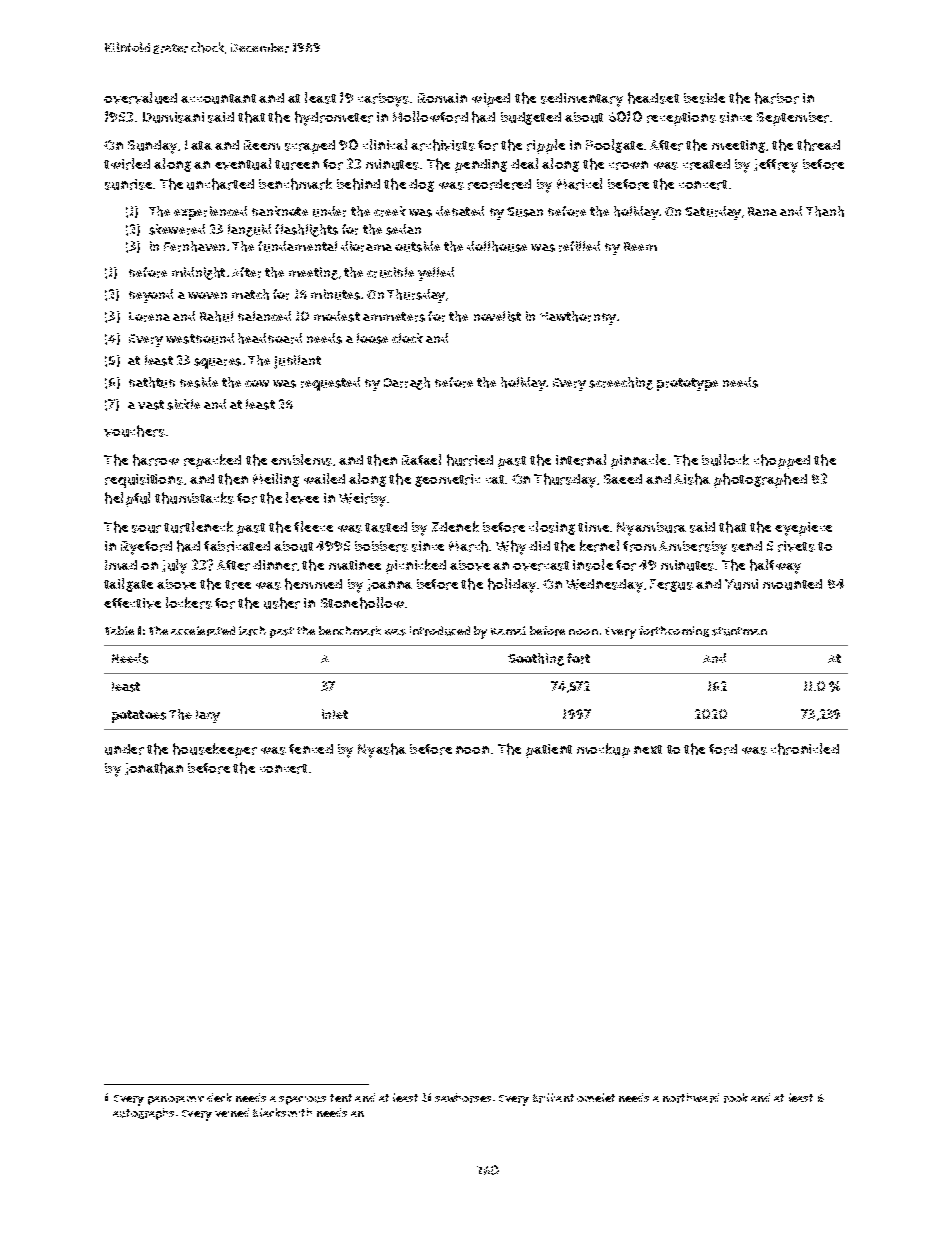  Describe the element at coordinates (468, 546) in the page. I see `March` at that location.
